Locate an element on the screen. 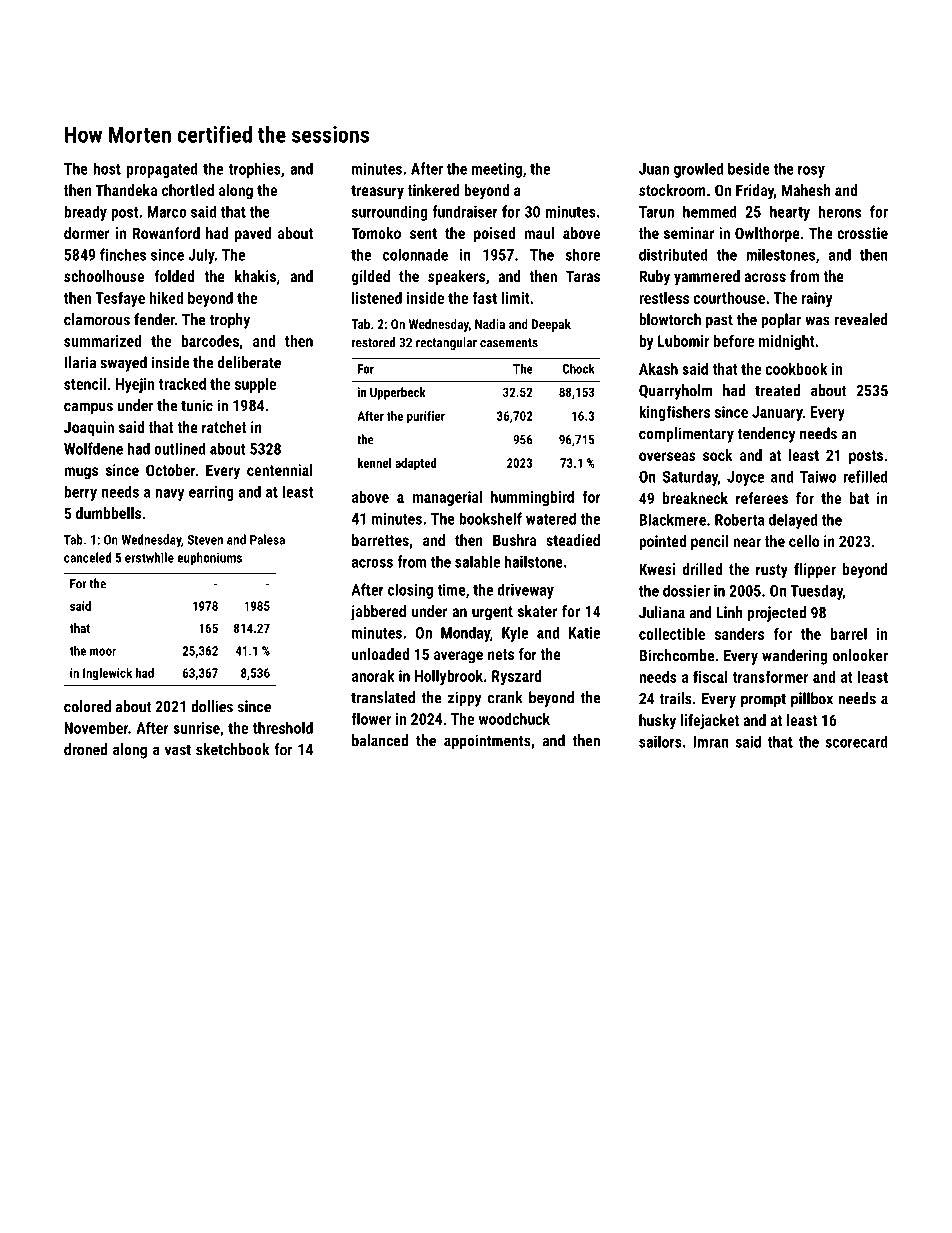 This screenshot has height=1233, width=952. sketchbook is located at coordinates (232, 749).
